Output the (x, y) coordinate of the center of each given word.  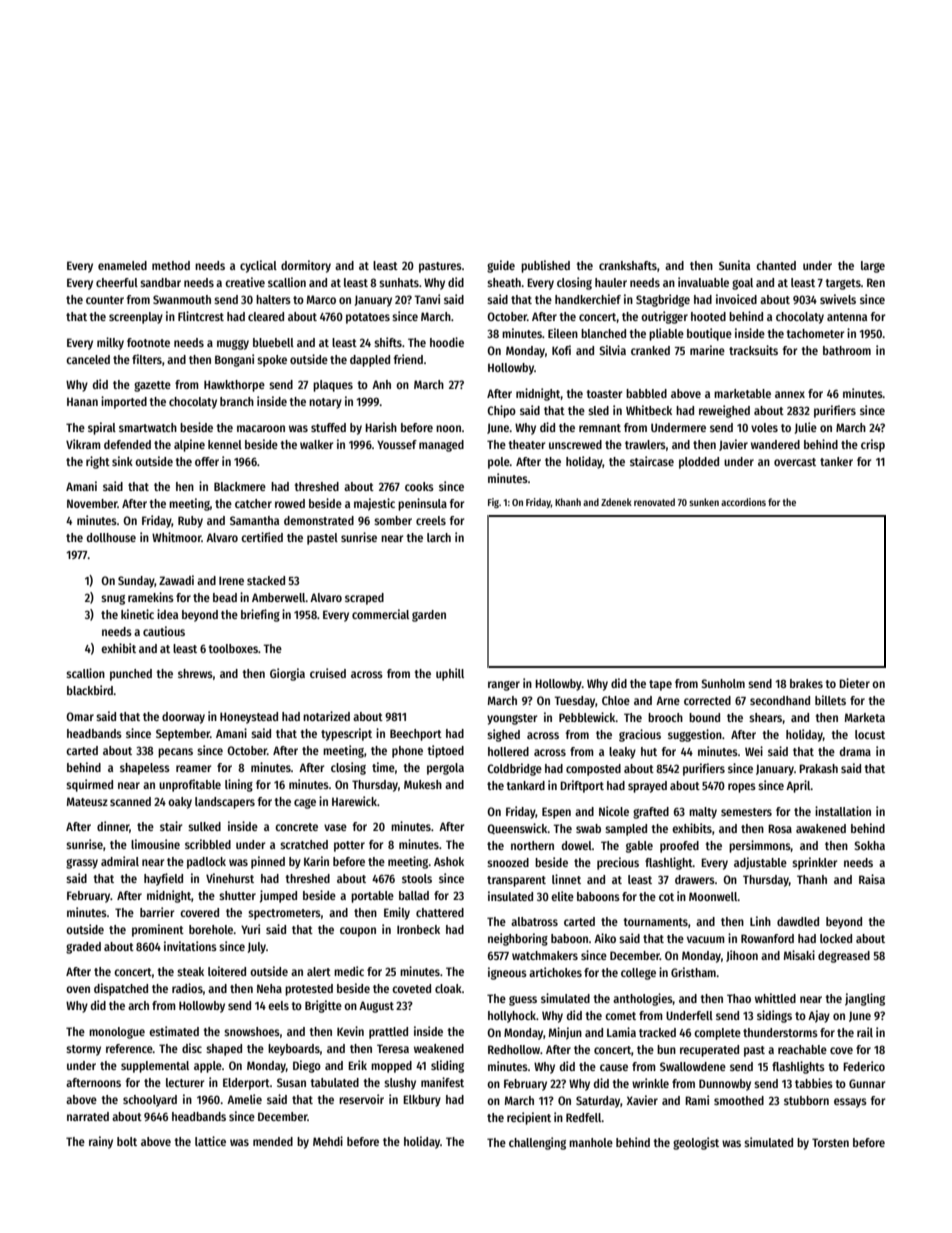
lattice (210, 1141)
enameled (122, 265)
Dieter (854, 683)
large (873, 267)
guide (501, 266)
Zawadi (176, 580)
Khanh (568, 502)
